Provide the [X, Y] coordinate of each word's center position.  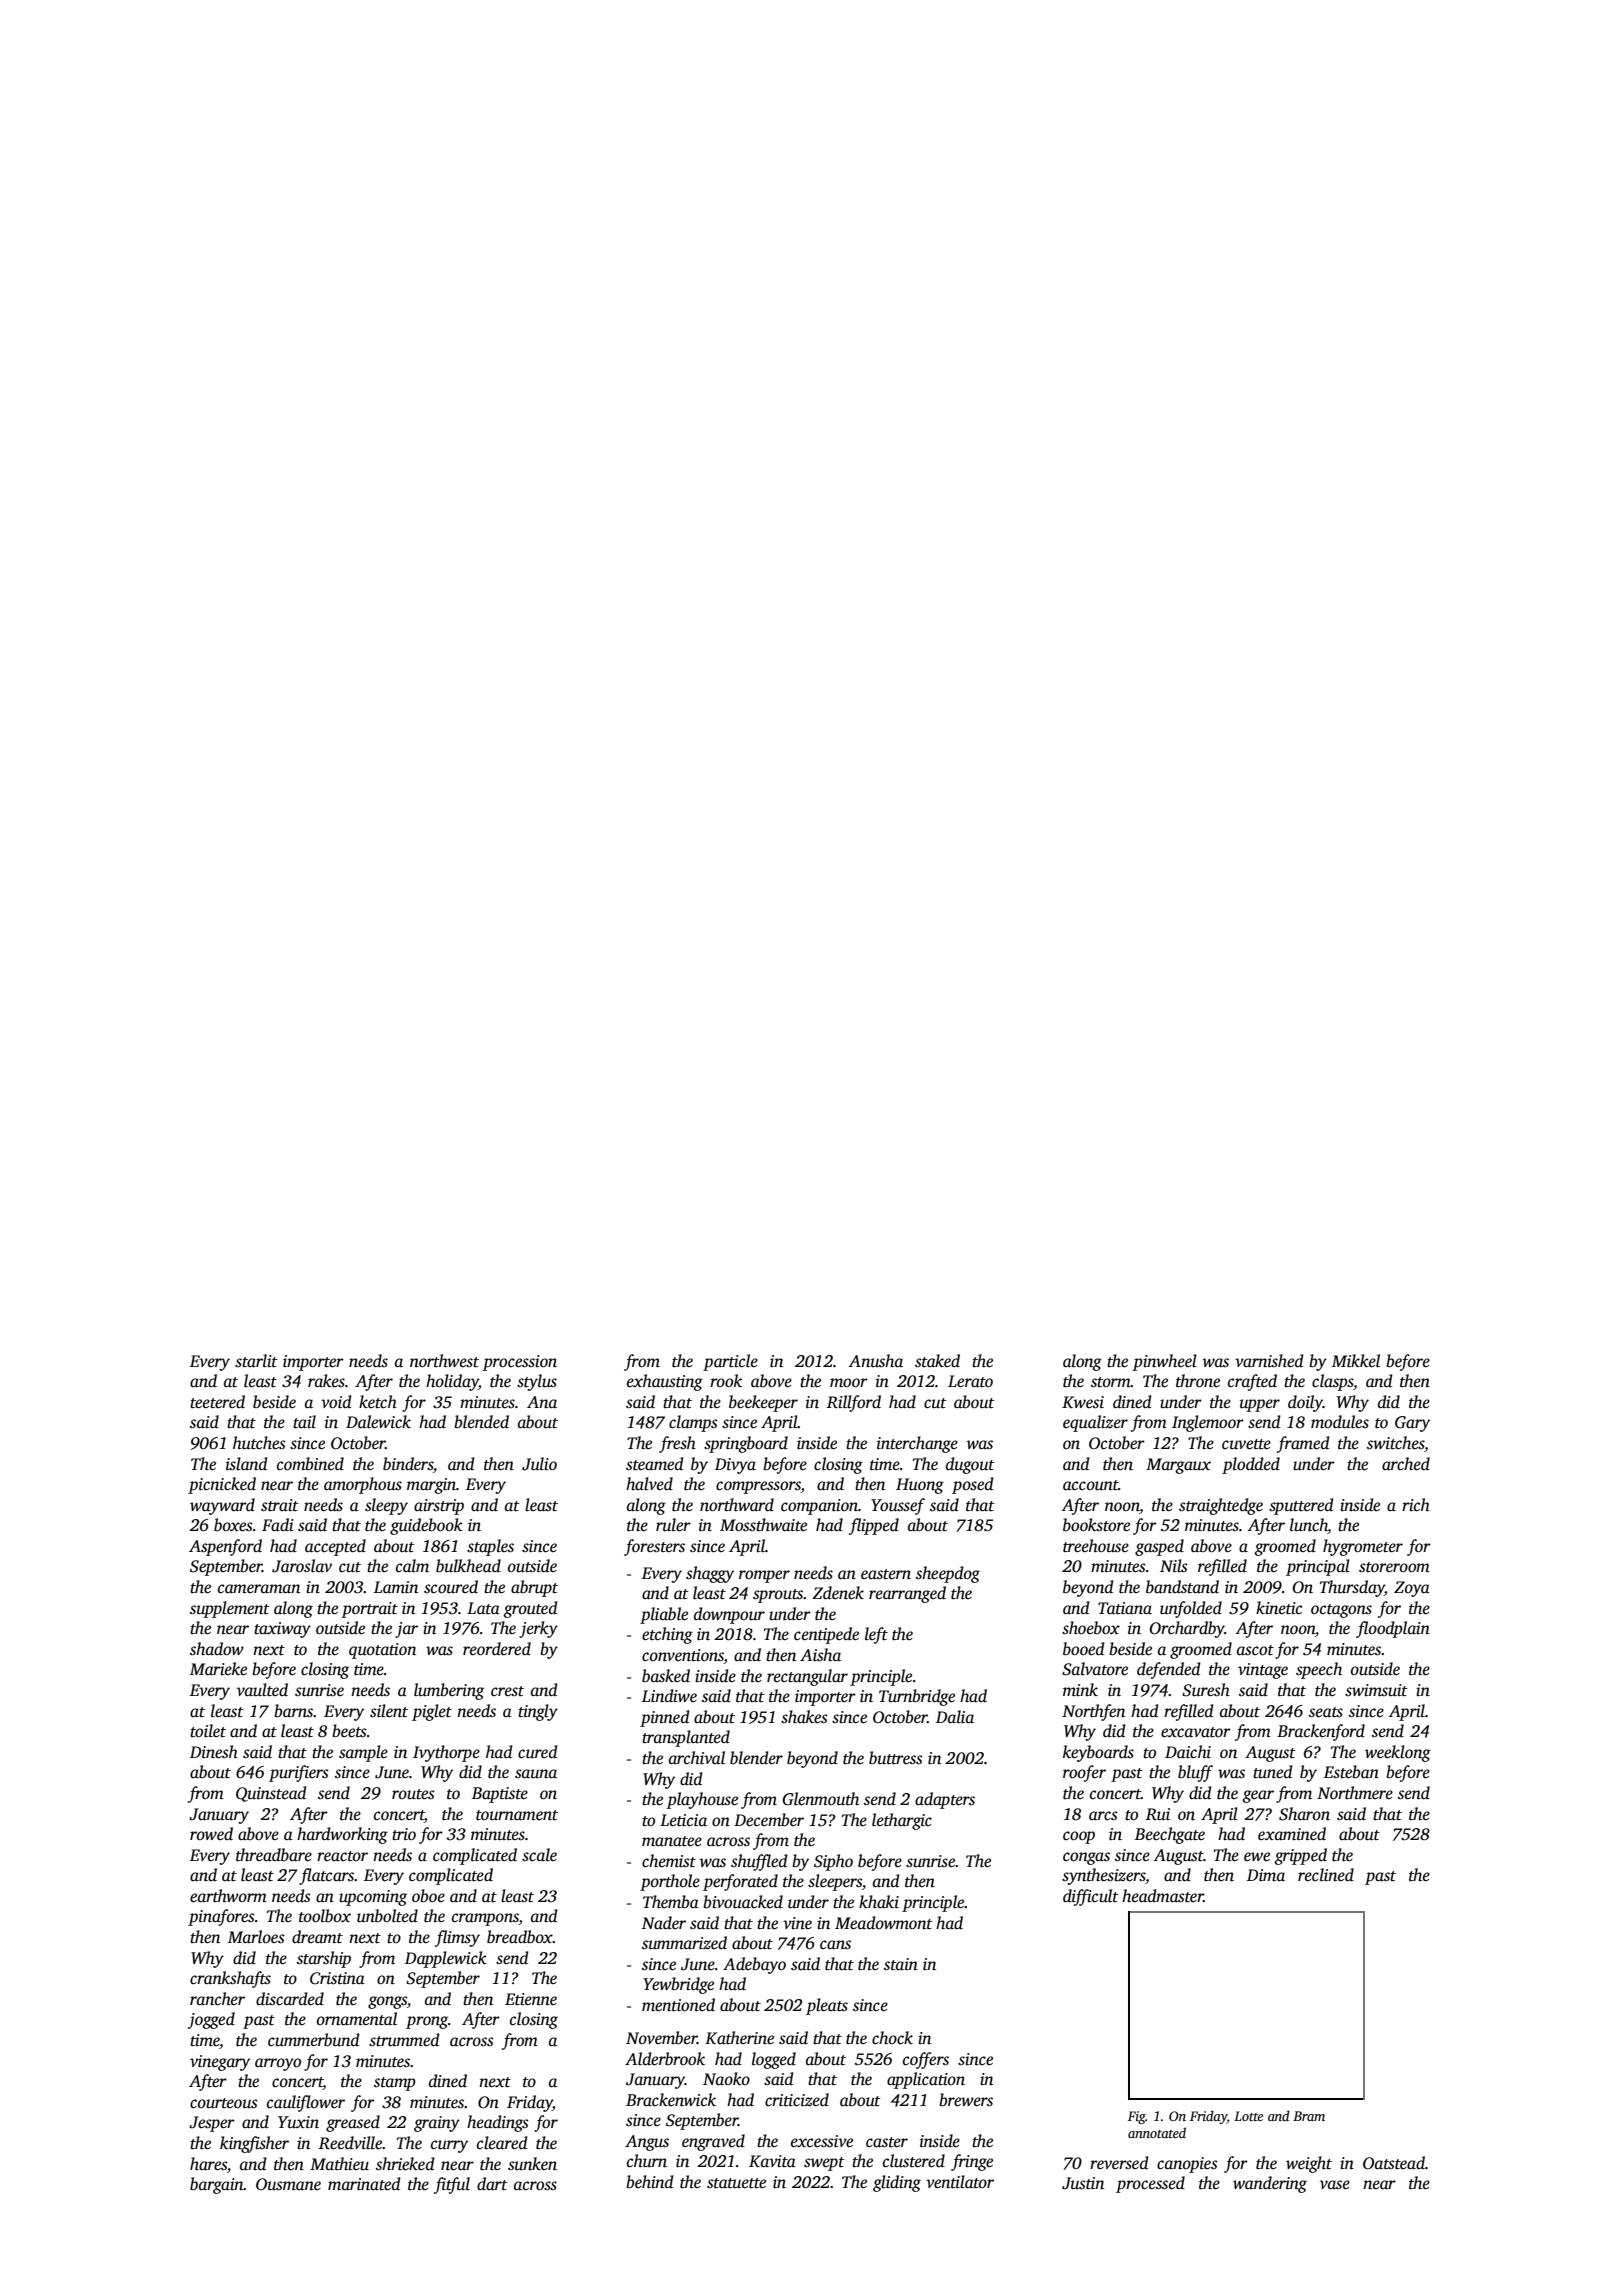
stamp [395, 2084]
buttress [896, 1758]
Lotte [1248, 2116]
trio [404, 1834]
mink [1080, 1689]
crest [507, 1691]
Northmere [1355, 1793]
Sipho [833, 1862]
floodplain [1393, 1629]
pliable [664, 1615]
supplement [230, 1609]
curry [449, 2146]
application [926, 2080]
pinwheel [1165, 1362]
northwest [444, 1361]
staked [937, 1361]
